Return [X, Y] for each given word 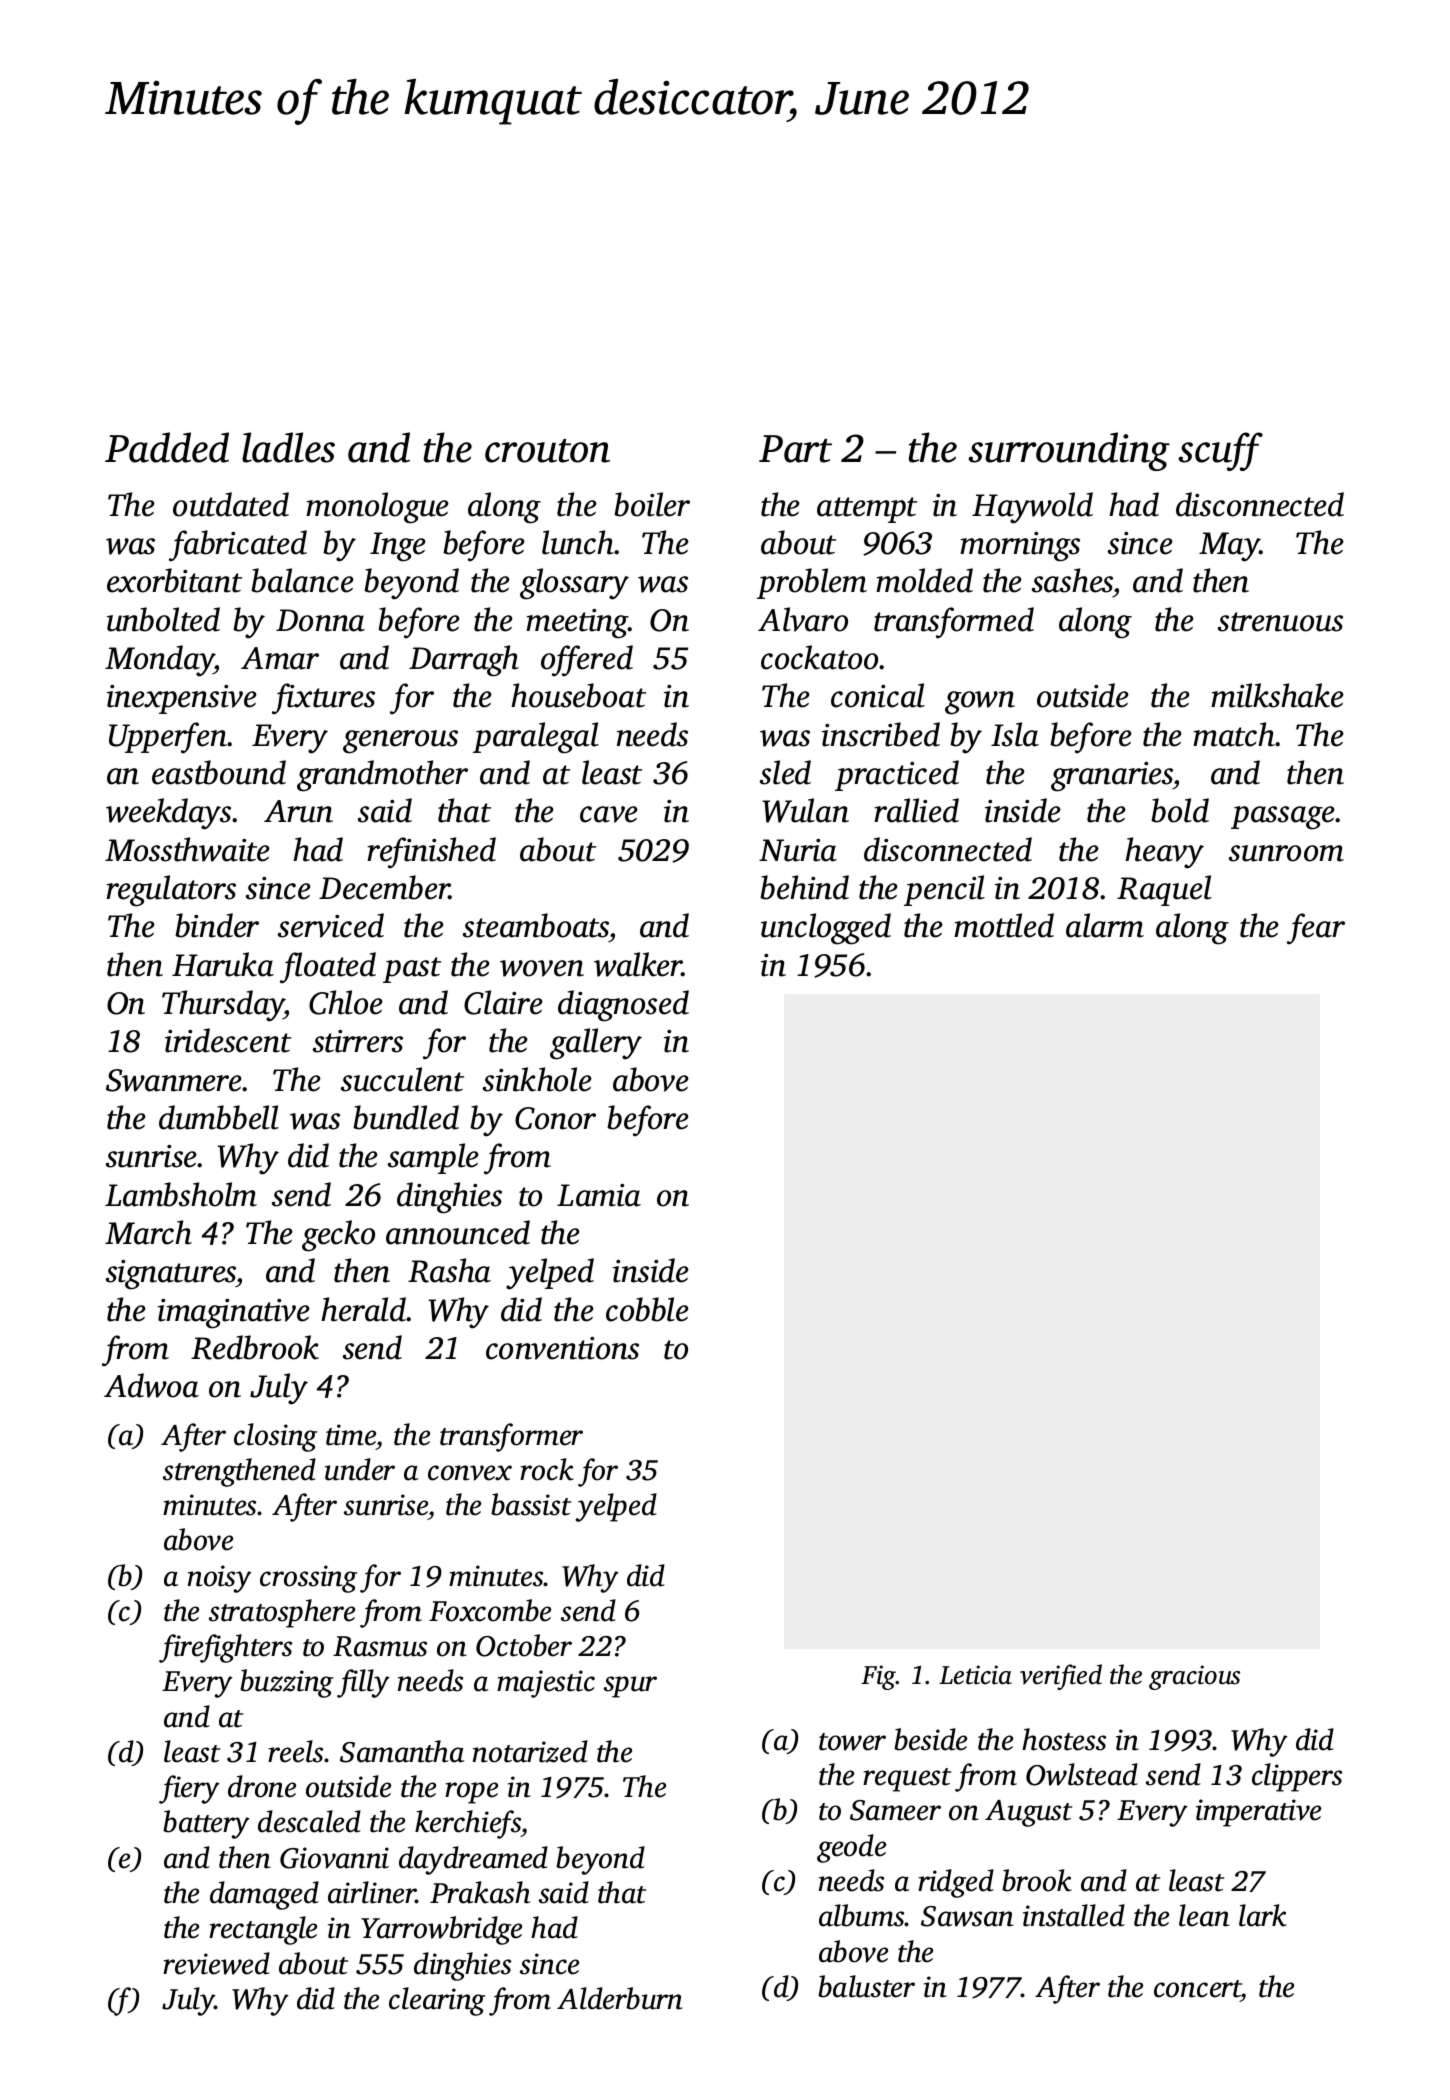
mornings [1020, 547]
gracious [1194, 1677]
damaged [264, 1895]
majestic [546, 1684]
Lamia [599, 1195]
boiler [652, 504]
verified [1061, 1677]
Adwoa [151, 1385]
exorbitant [174, 580]
